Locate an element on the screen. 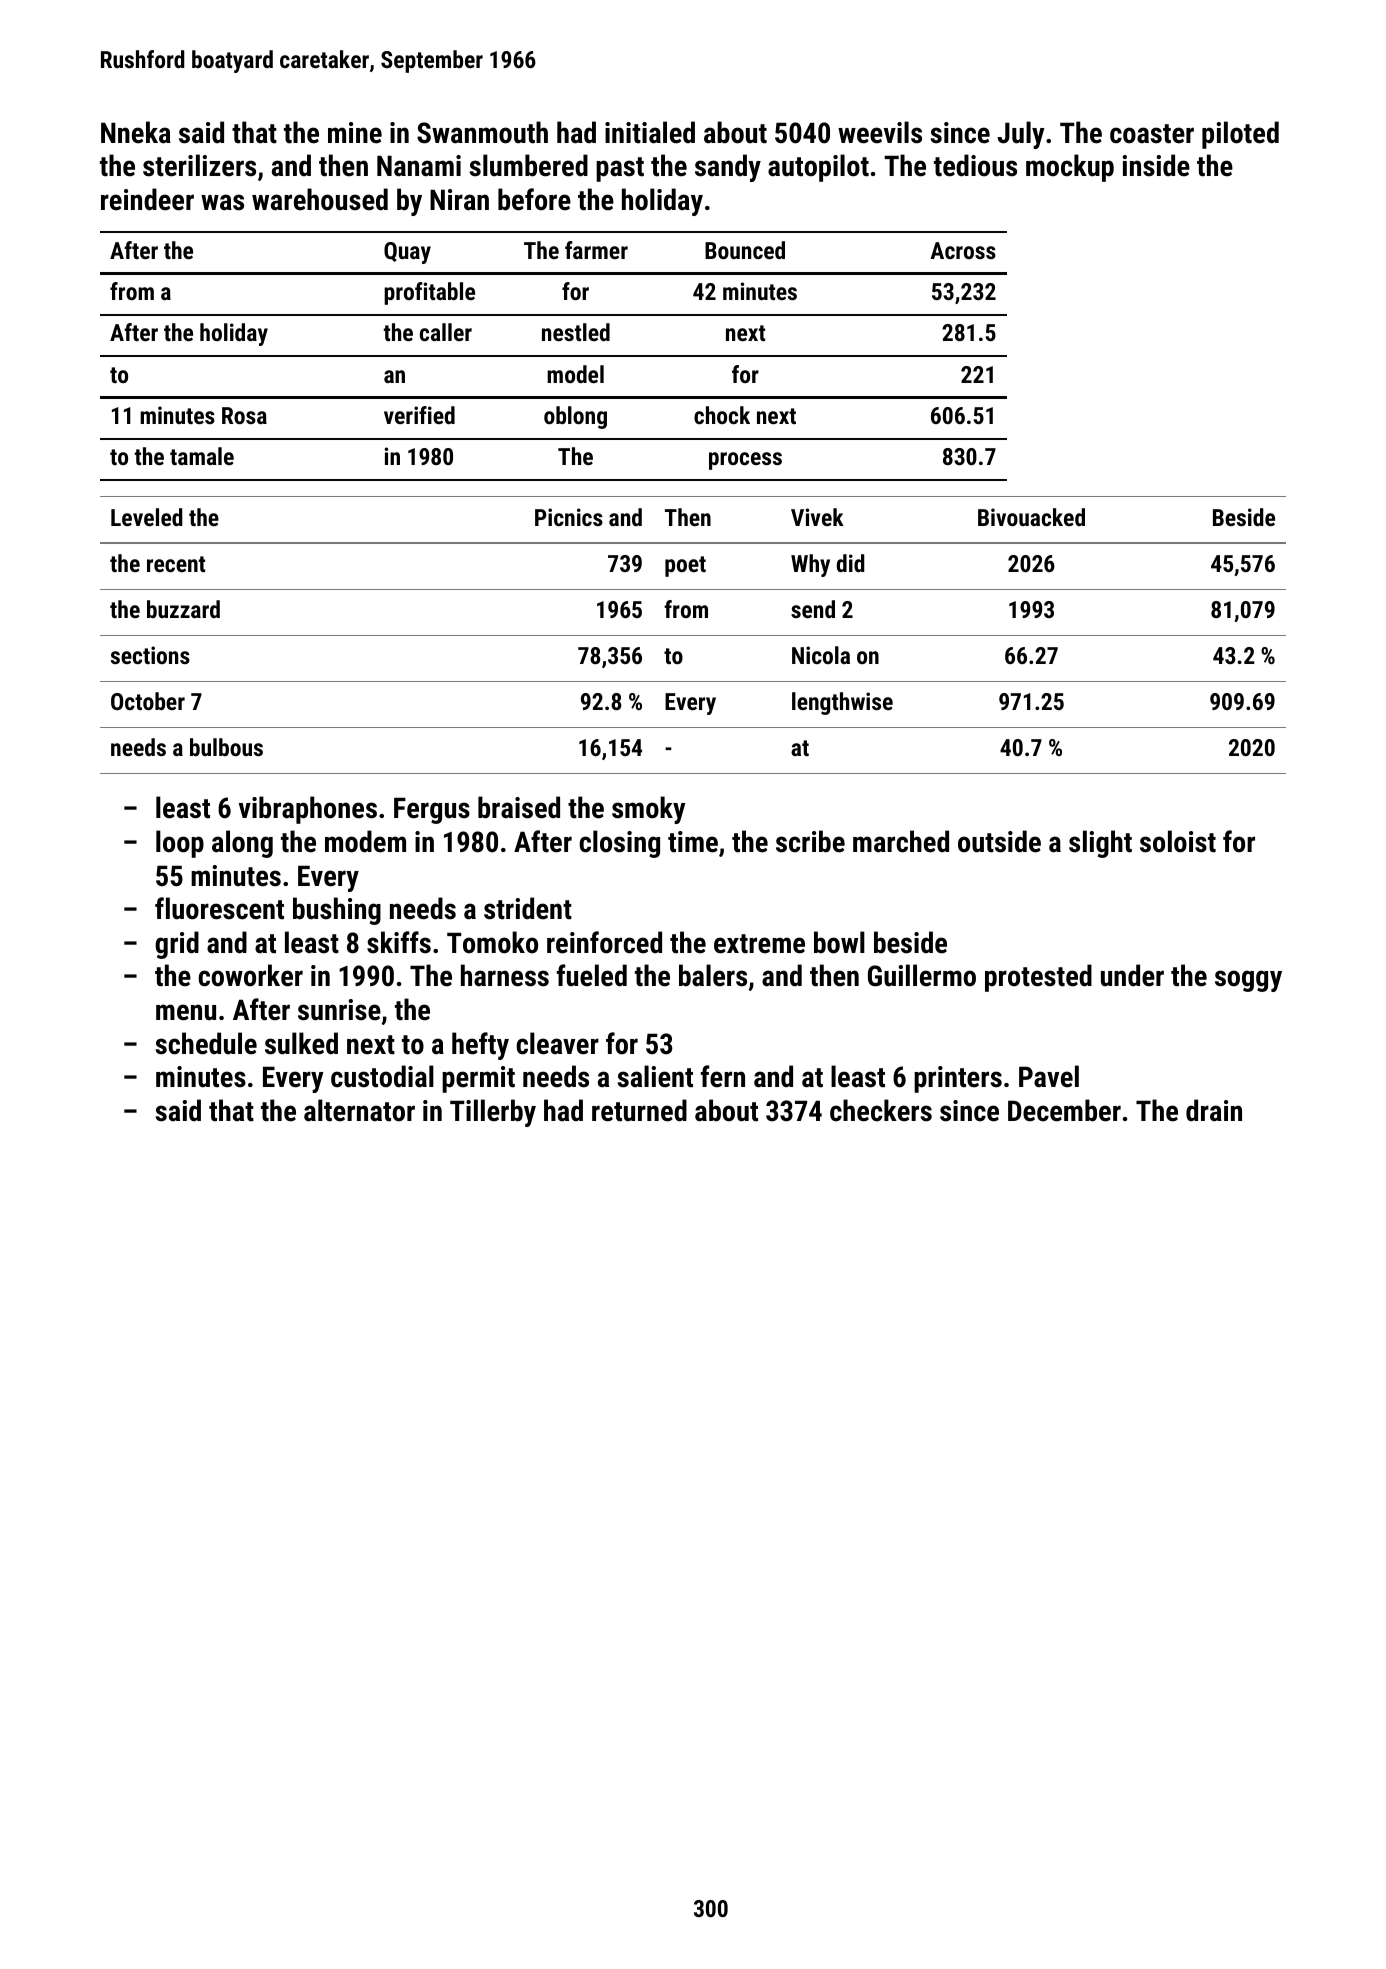 This screenshot has width=1386, height=1969. initialed is located at coordinates (650, 132).
